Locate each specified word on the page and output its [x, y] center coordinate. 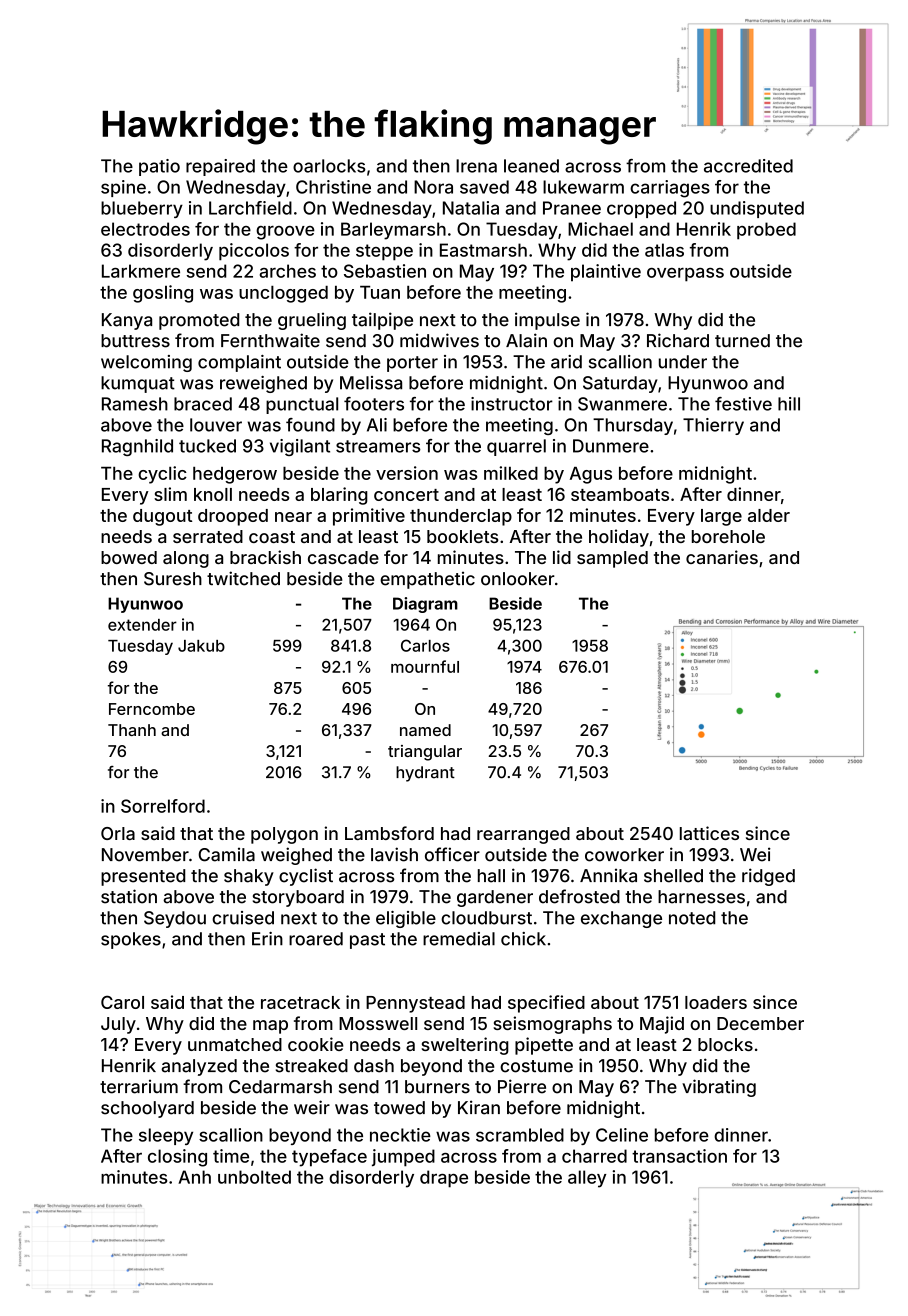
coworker [624, 855]
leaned [531, 166]
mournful [425, 666]
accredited [748, 166]
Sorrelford [163, 806]
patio [159, 167]
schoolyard [147, 1109]
